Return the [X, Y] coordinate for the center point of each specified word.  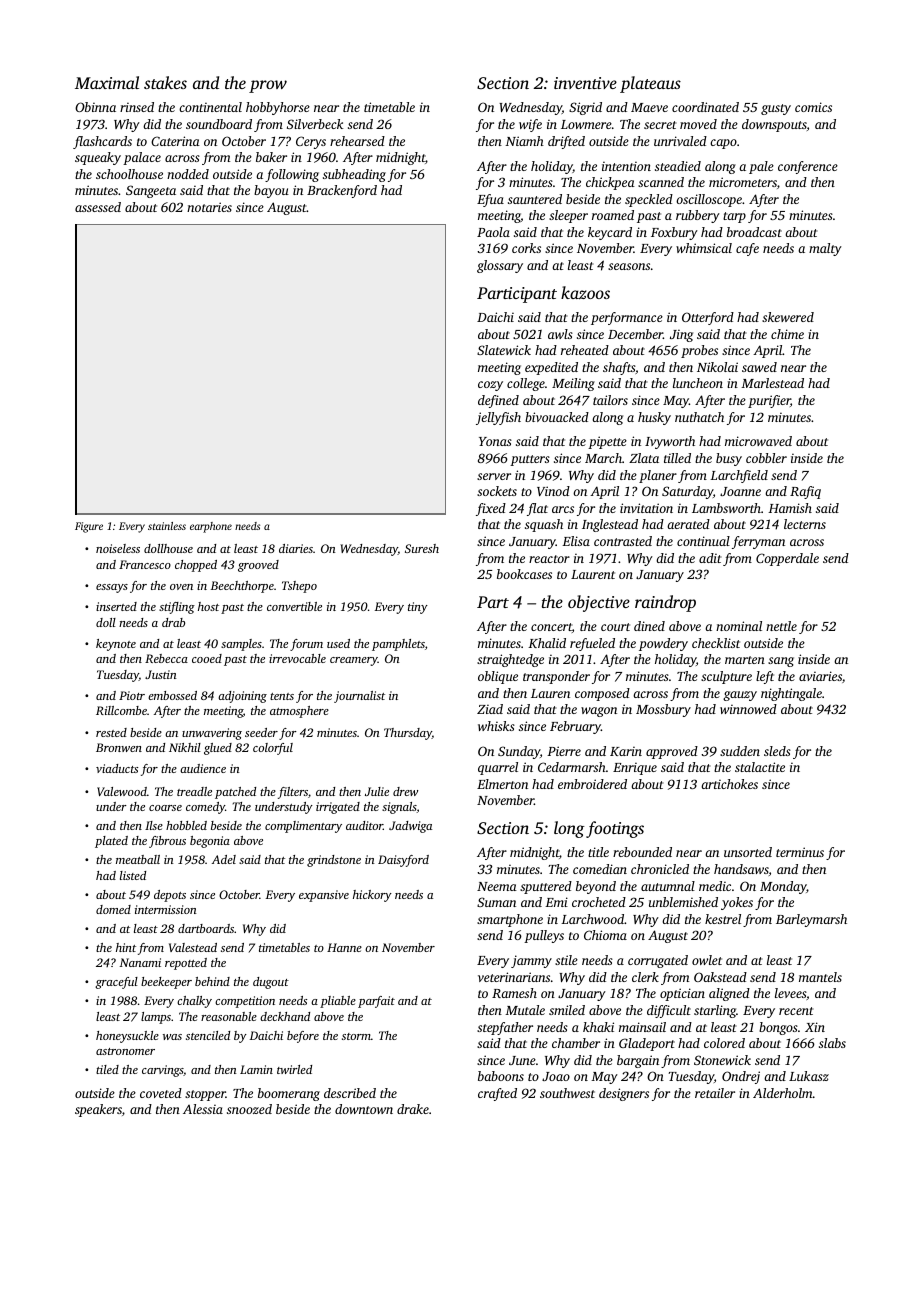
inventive [585, 83]
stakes [165, 82]
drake [413, 1109]
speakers [98, 1110]
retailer [715, 1093]
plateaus [650, 84]
